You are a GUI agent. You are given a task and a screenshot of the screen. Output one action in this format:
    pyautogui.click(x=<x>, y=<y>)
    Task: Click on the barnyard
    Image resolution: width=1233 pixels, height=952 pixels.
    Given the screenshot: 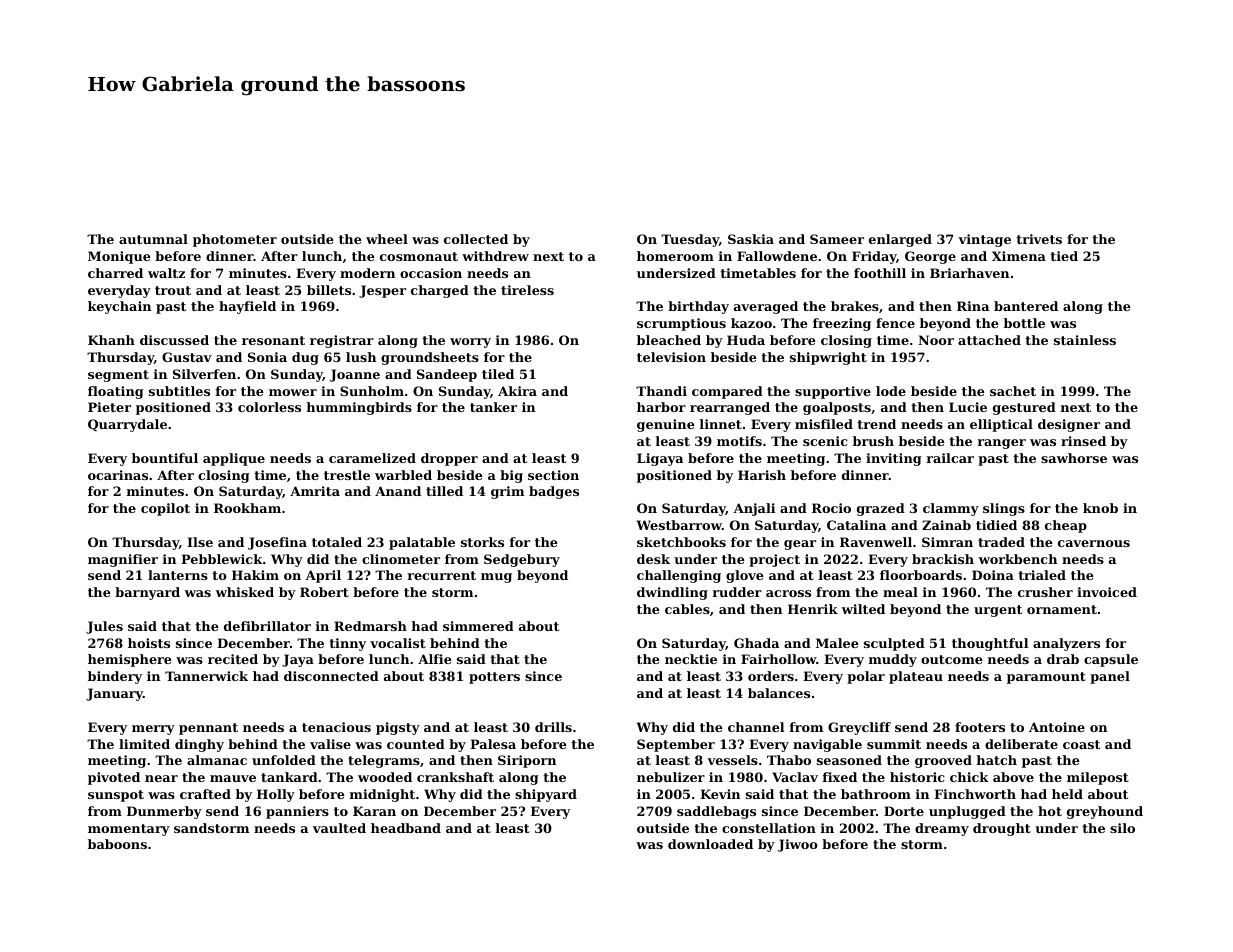 What is the action you would take?
    pyautogui.click(x=147, y=593)
